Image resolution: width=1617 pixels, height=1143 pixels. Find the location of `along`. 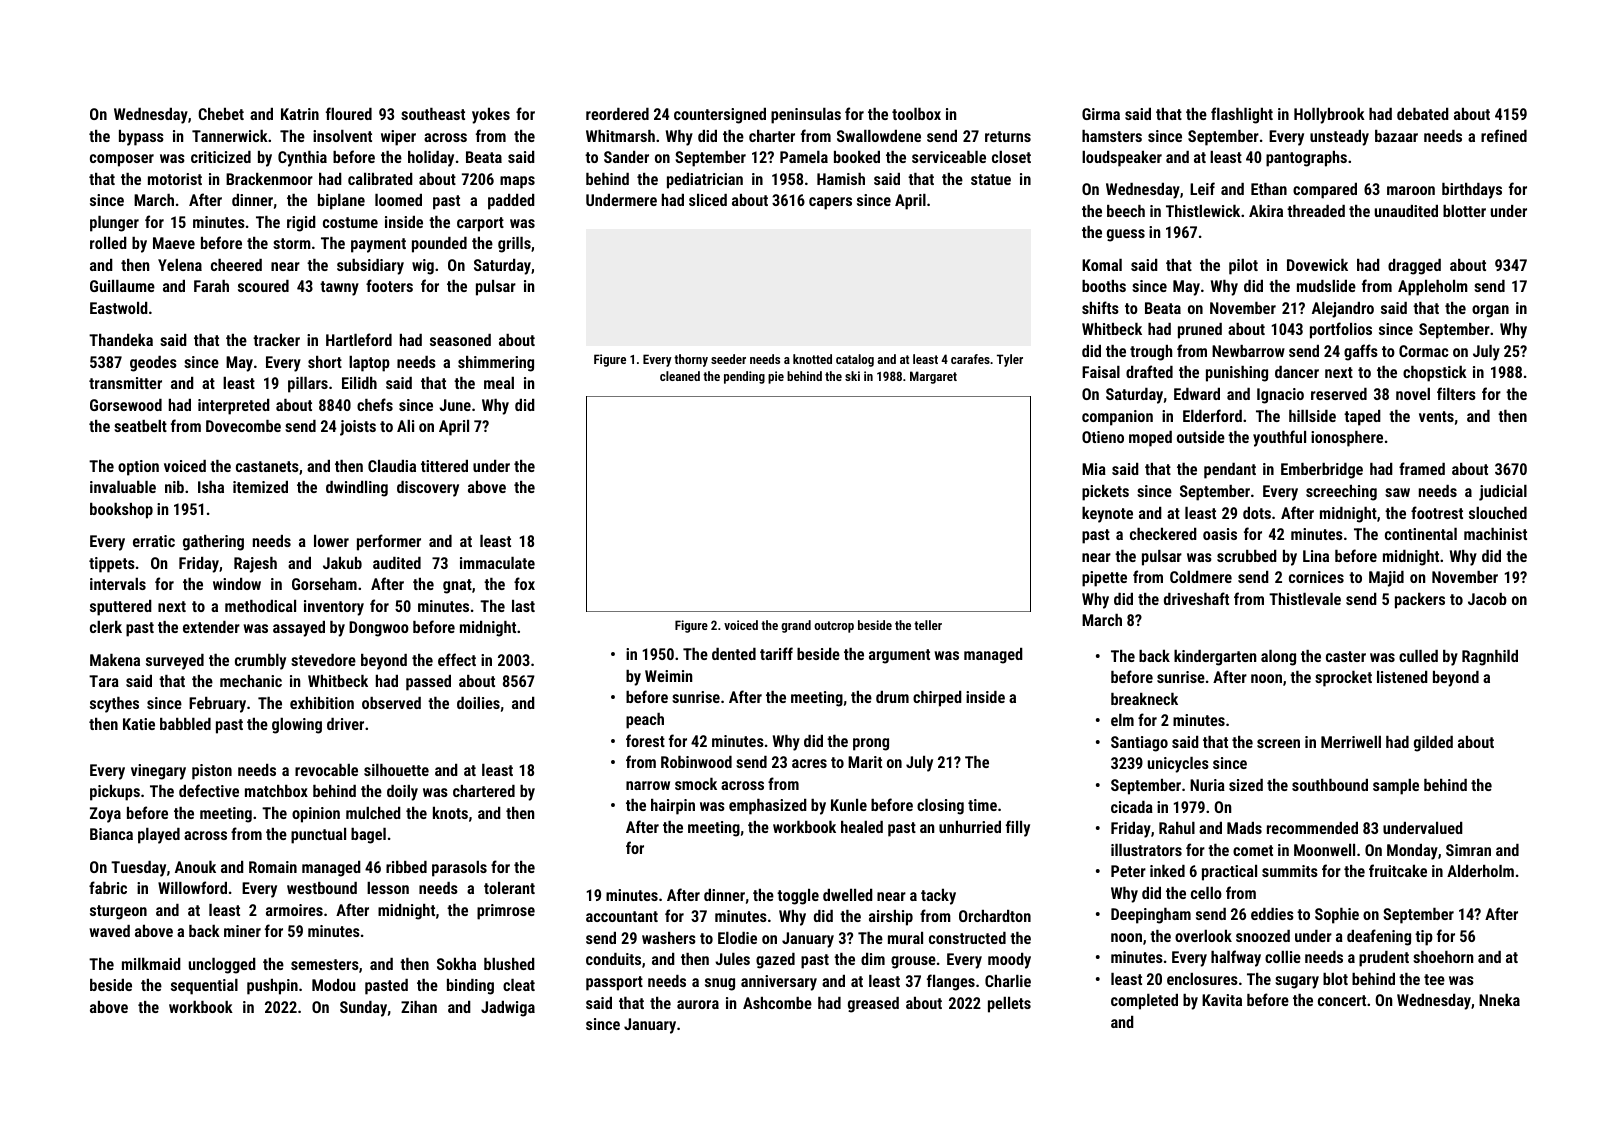

along is located at coordinates (1278, 658).
